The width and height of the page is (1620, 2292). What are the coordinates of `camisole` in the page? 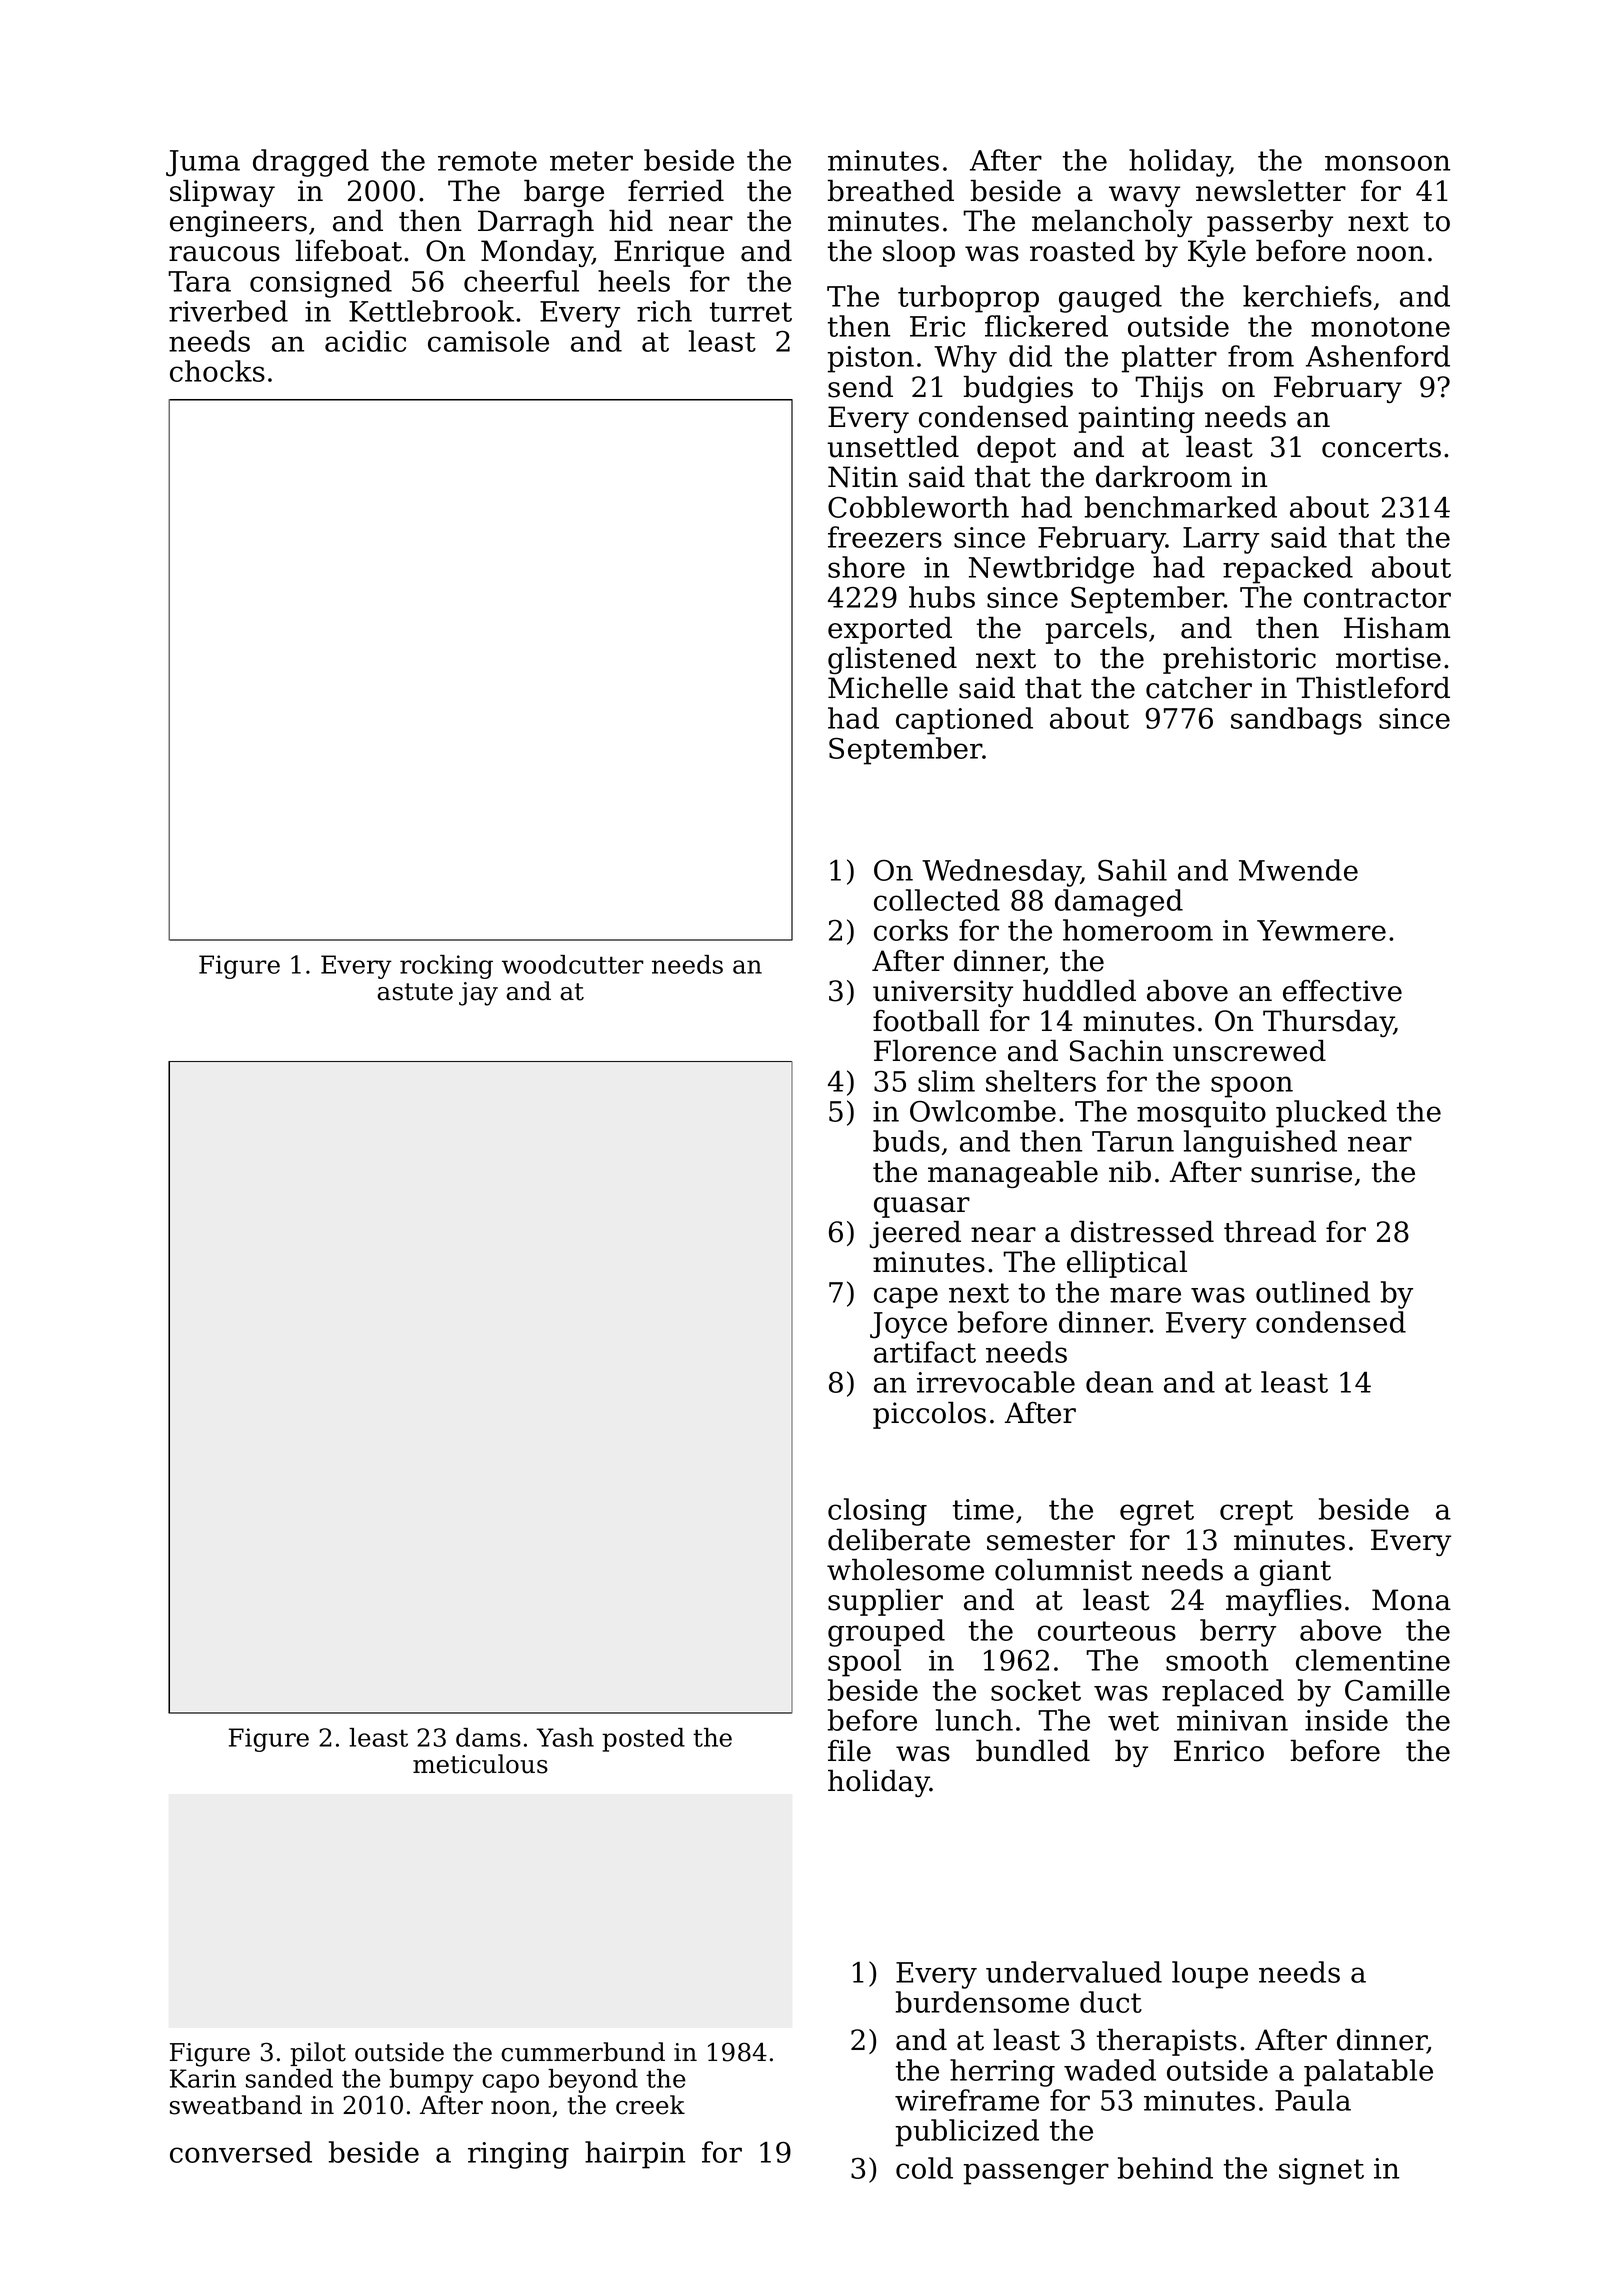 It's located at (488, 341).
